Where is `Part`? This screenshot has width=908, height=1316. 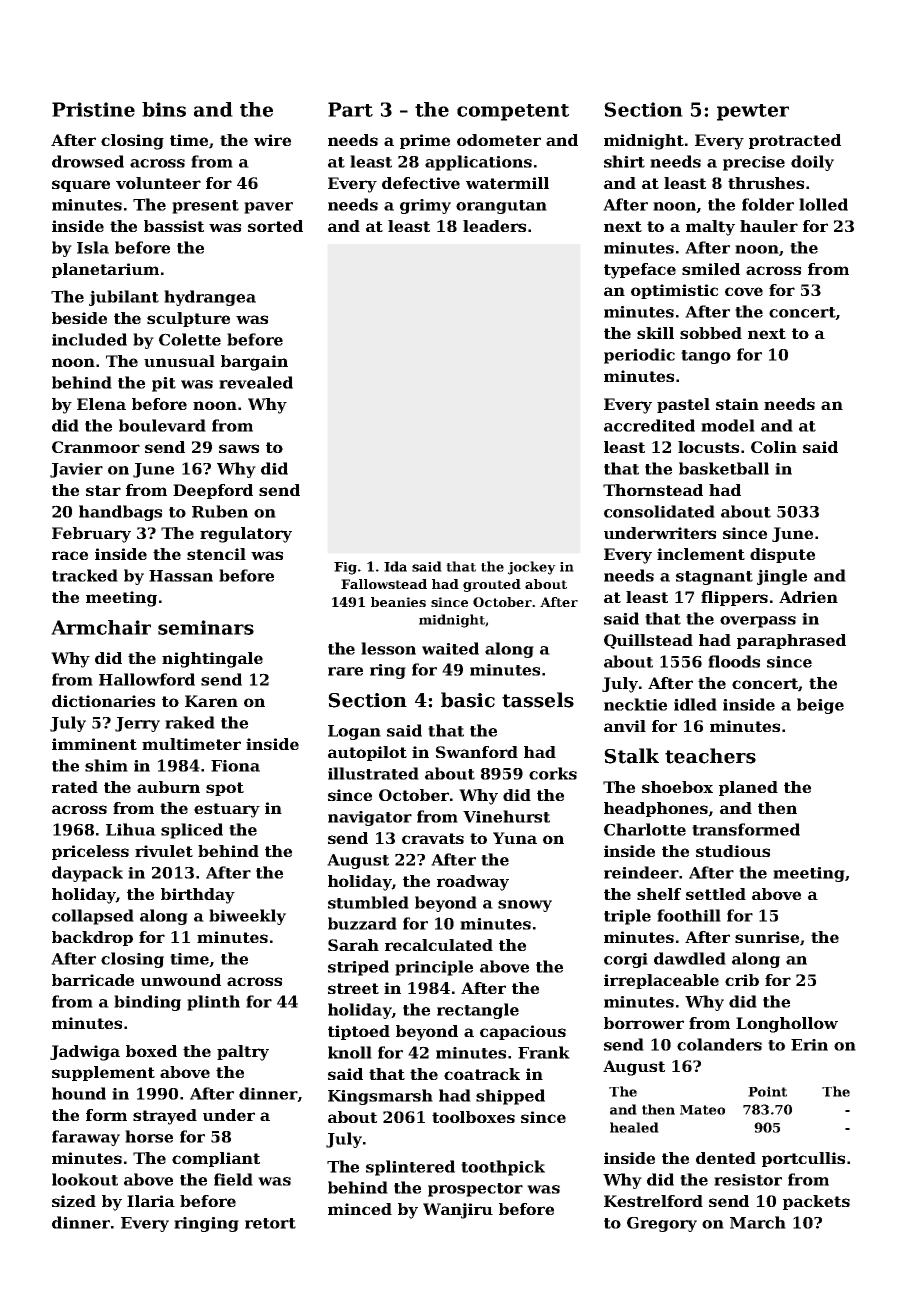
Part is located at coordinates (350, 109).
